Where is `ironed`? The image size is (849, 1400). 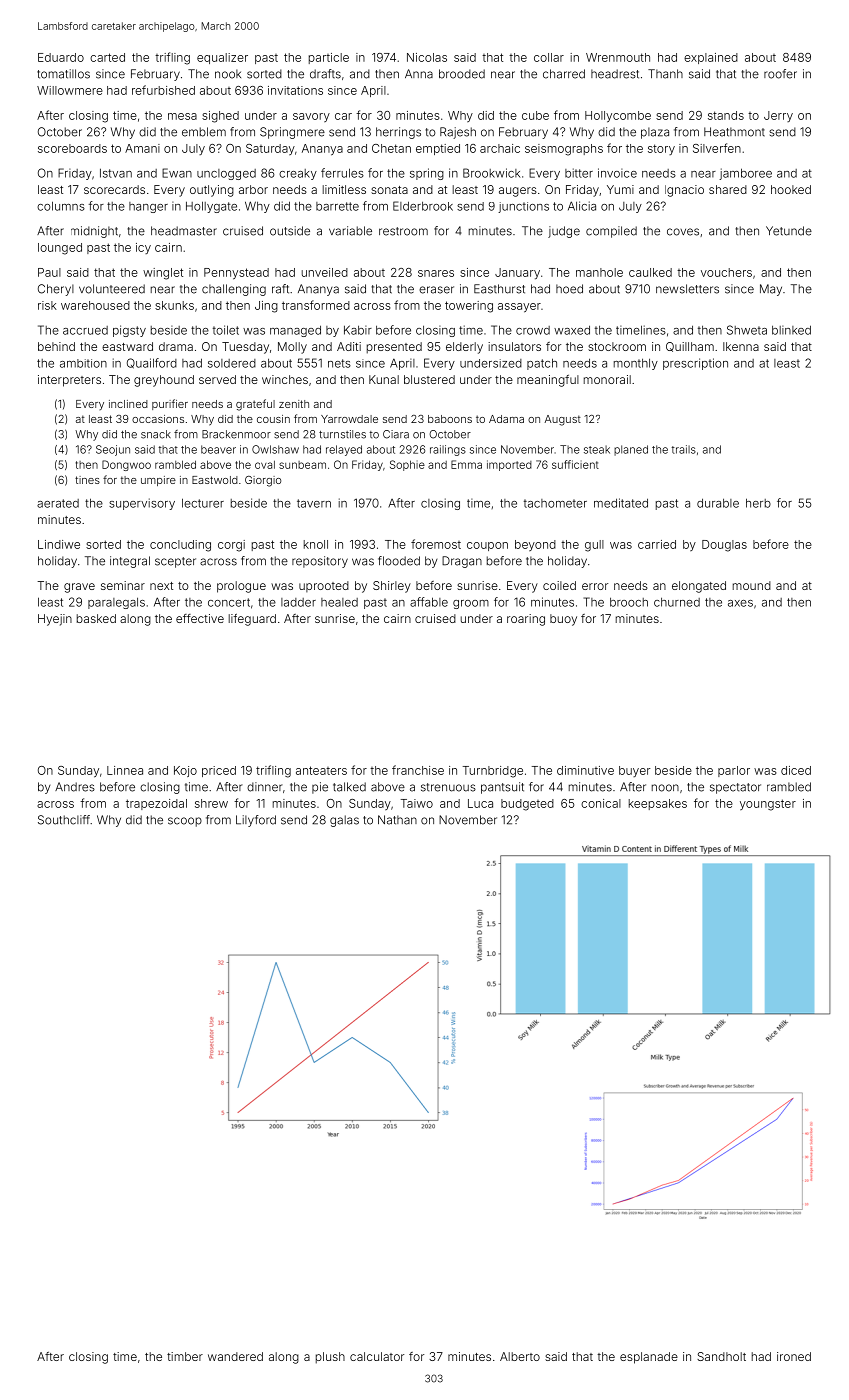
ironed is located at coordinates (794, 1356).
